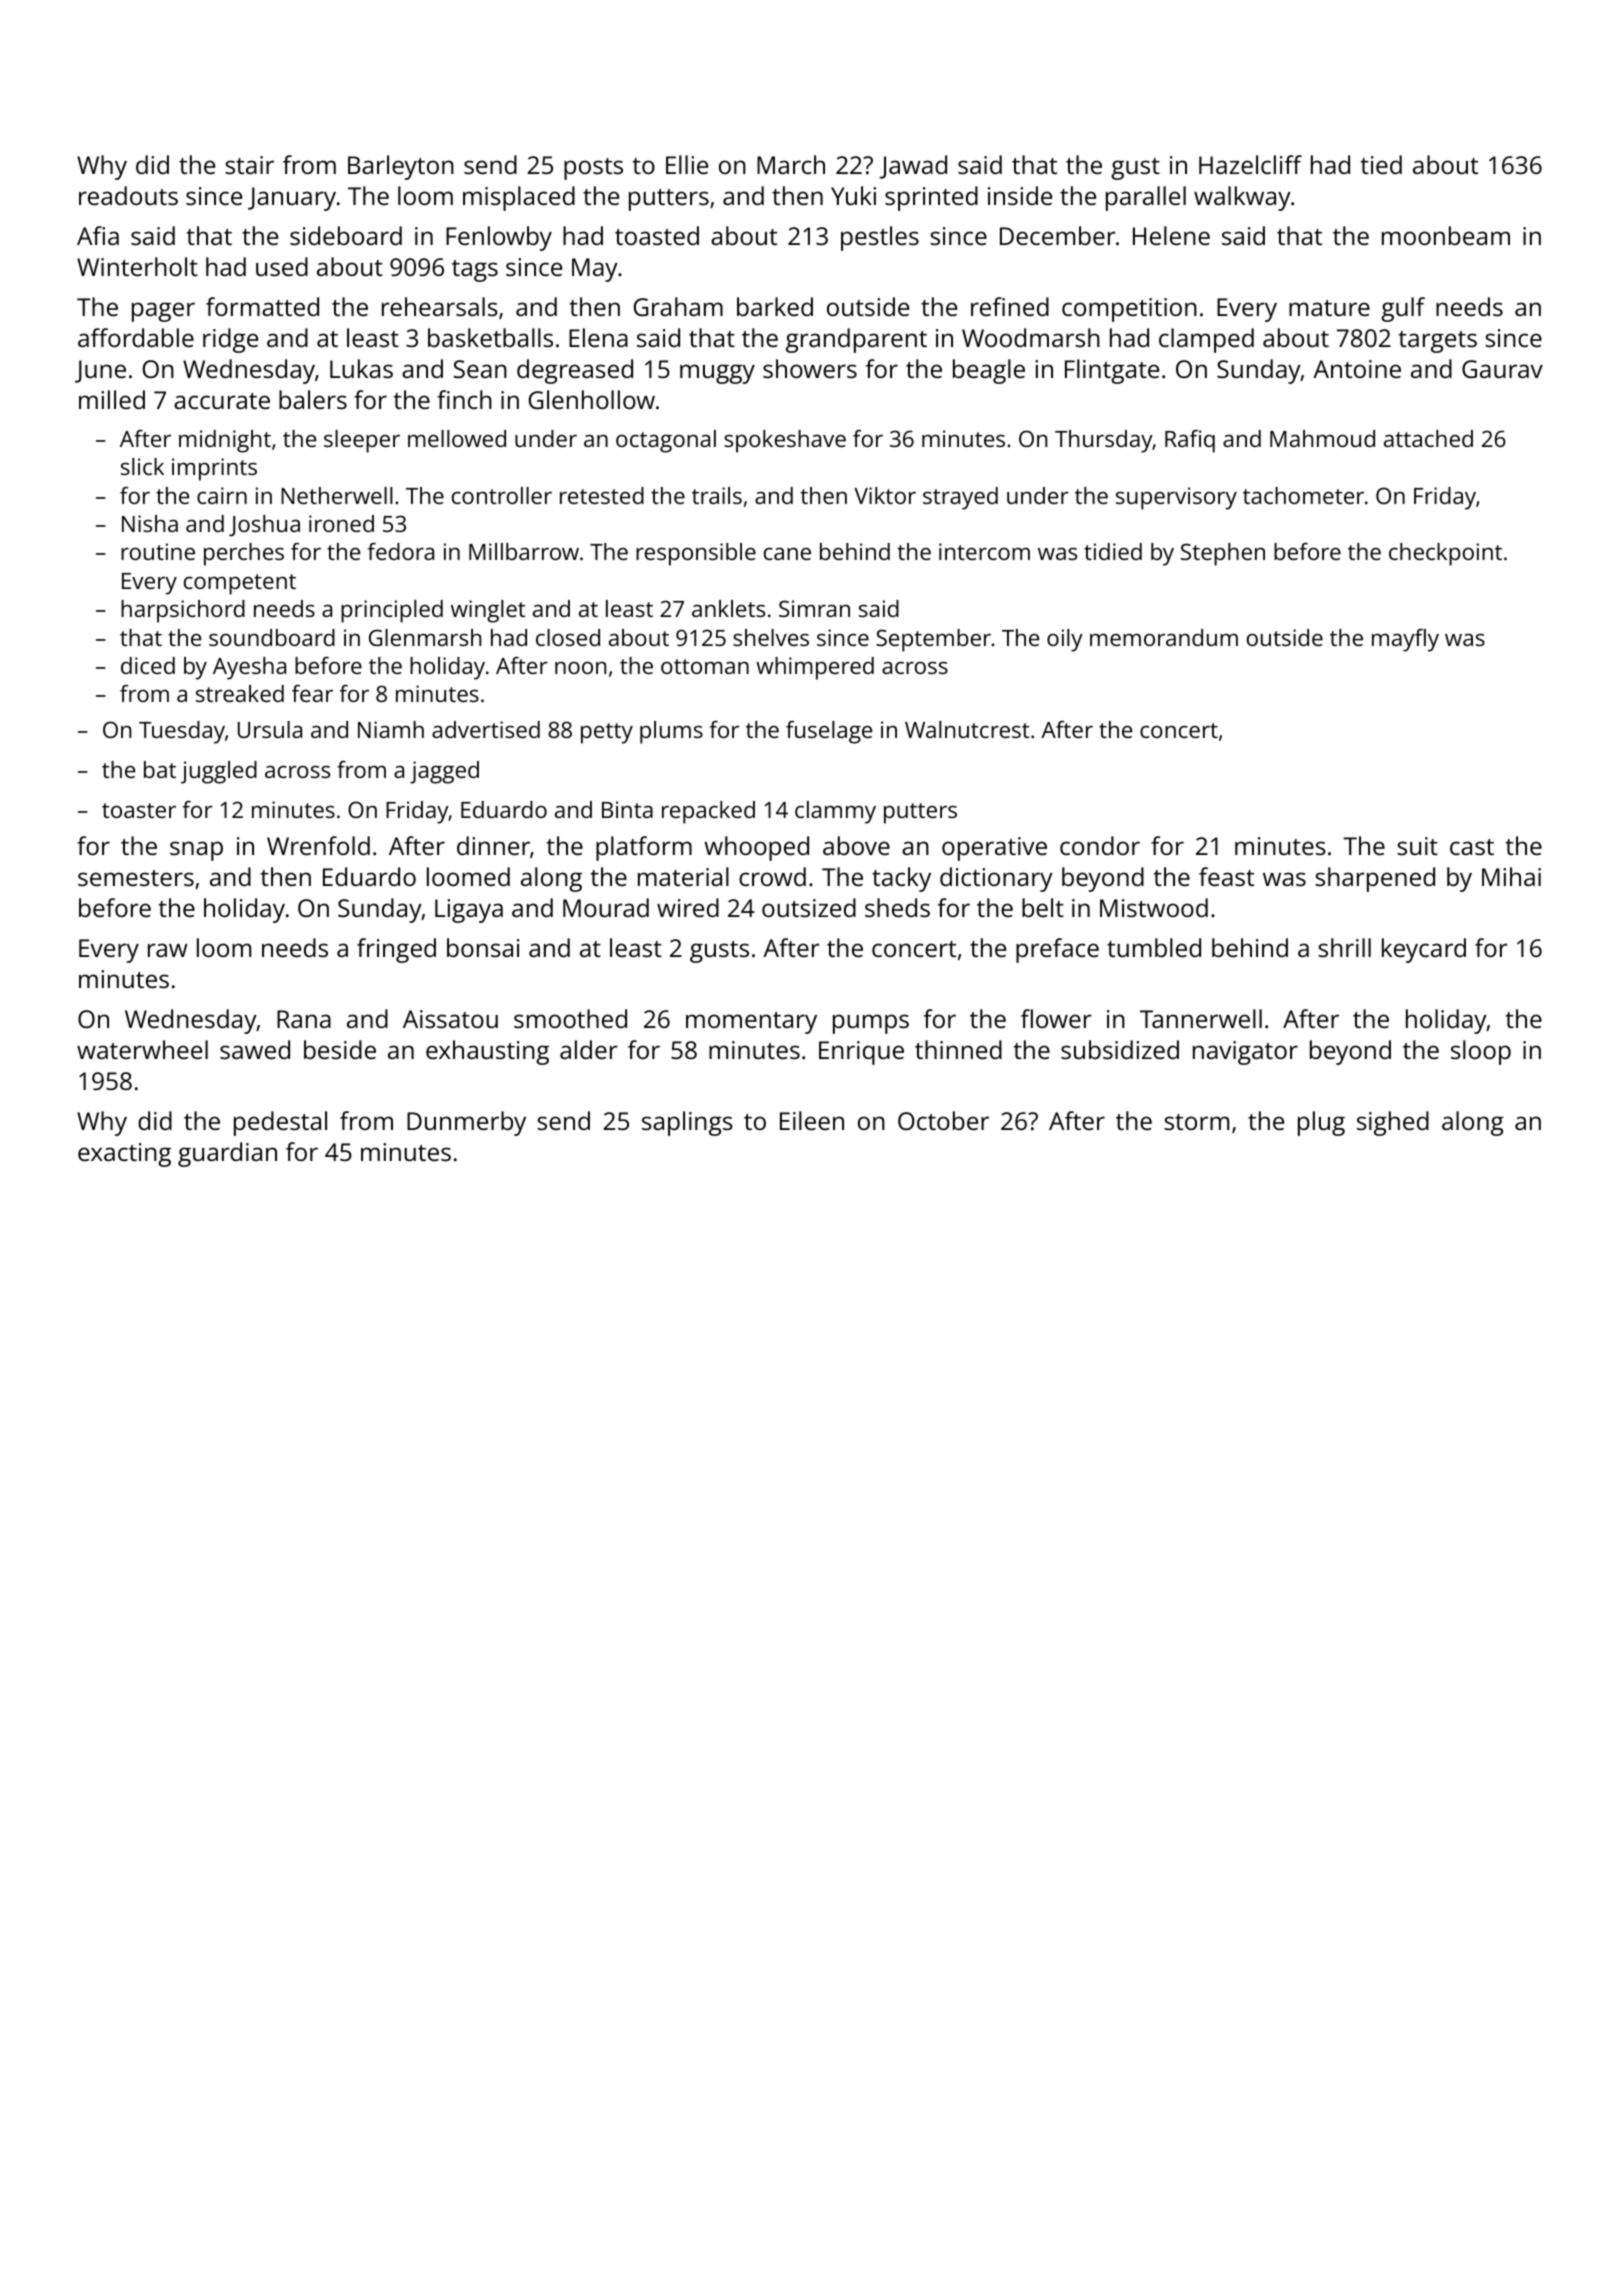 The image size is (1620, 2292). I want to click on guardian, so click(227, 1154).
